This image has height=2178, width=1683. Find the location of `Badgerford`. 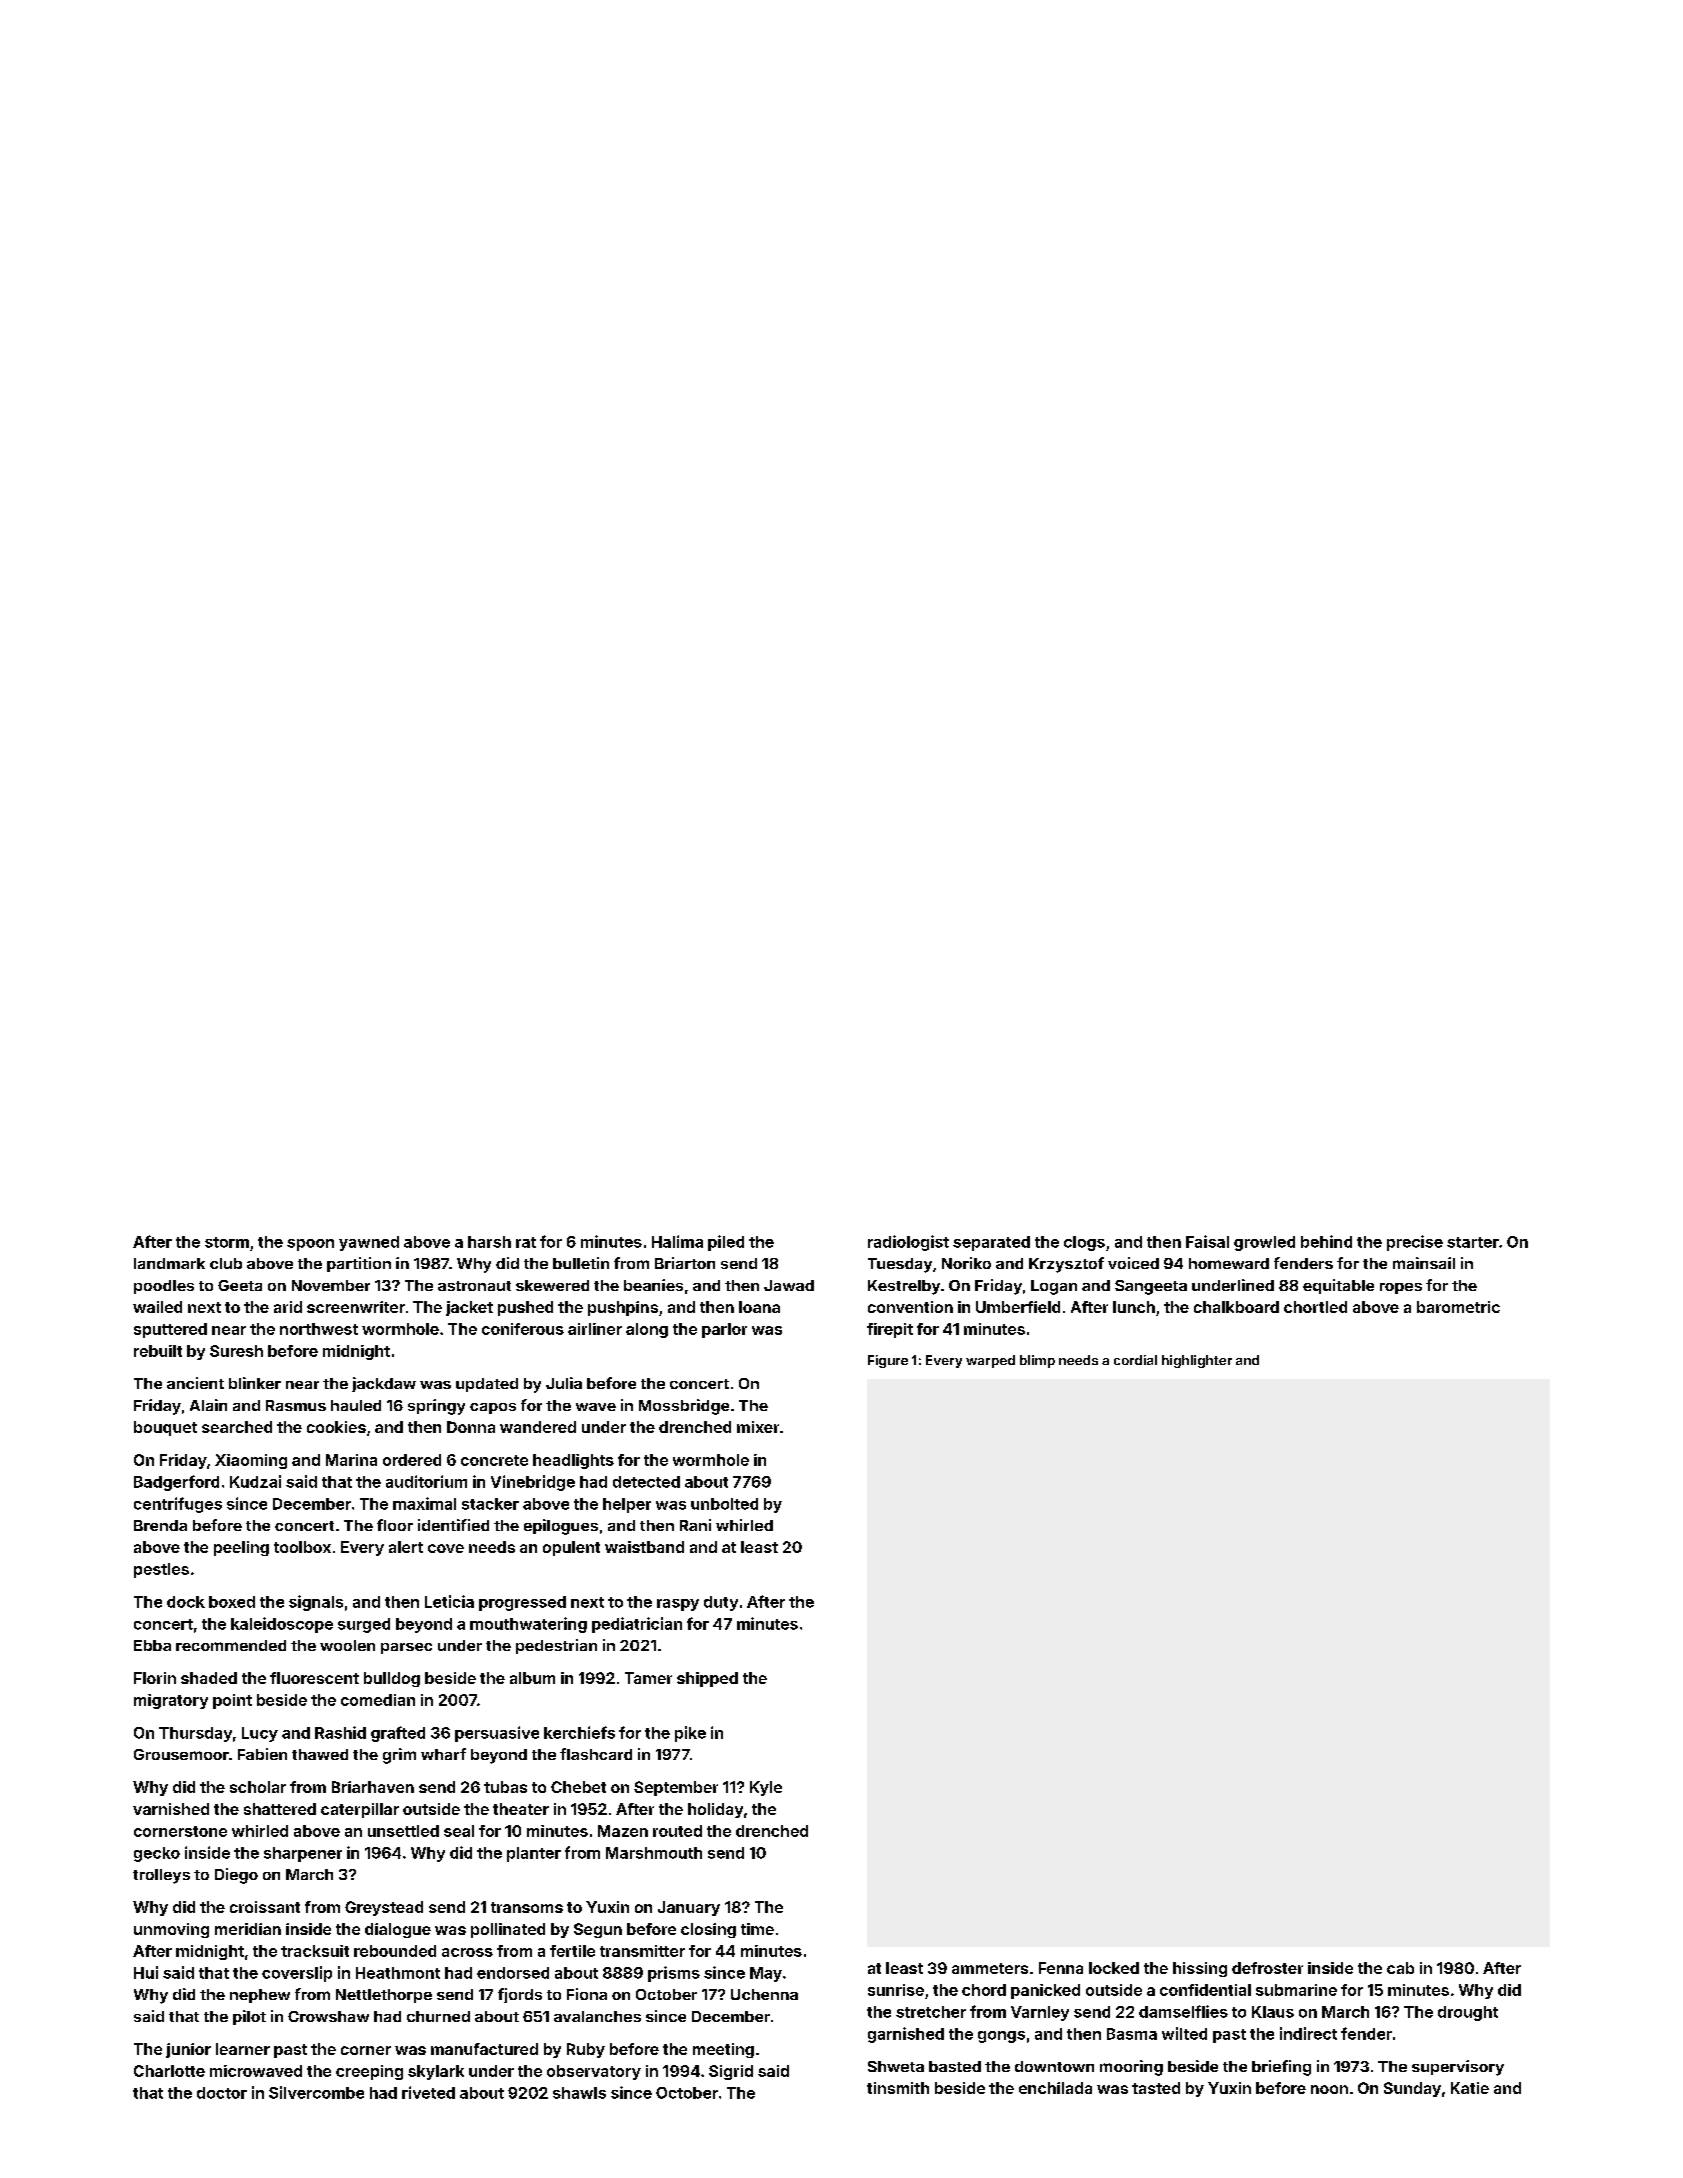

Badgerford is located at coordinates (176, 1483).
